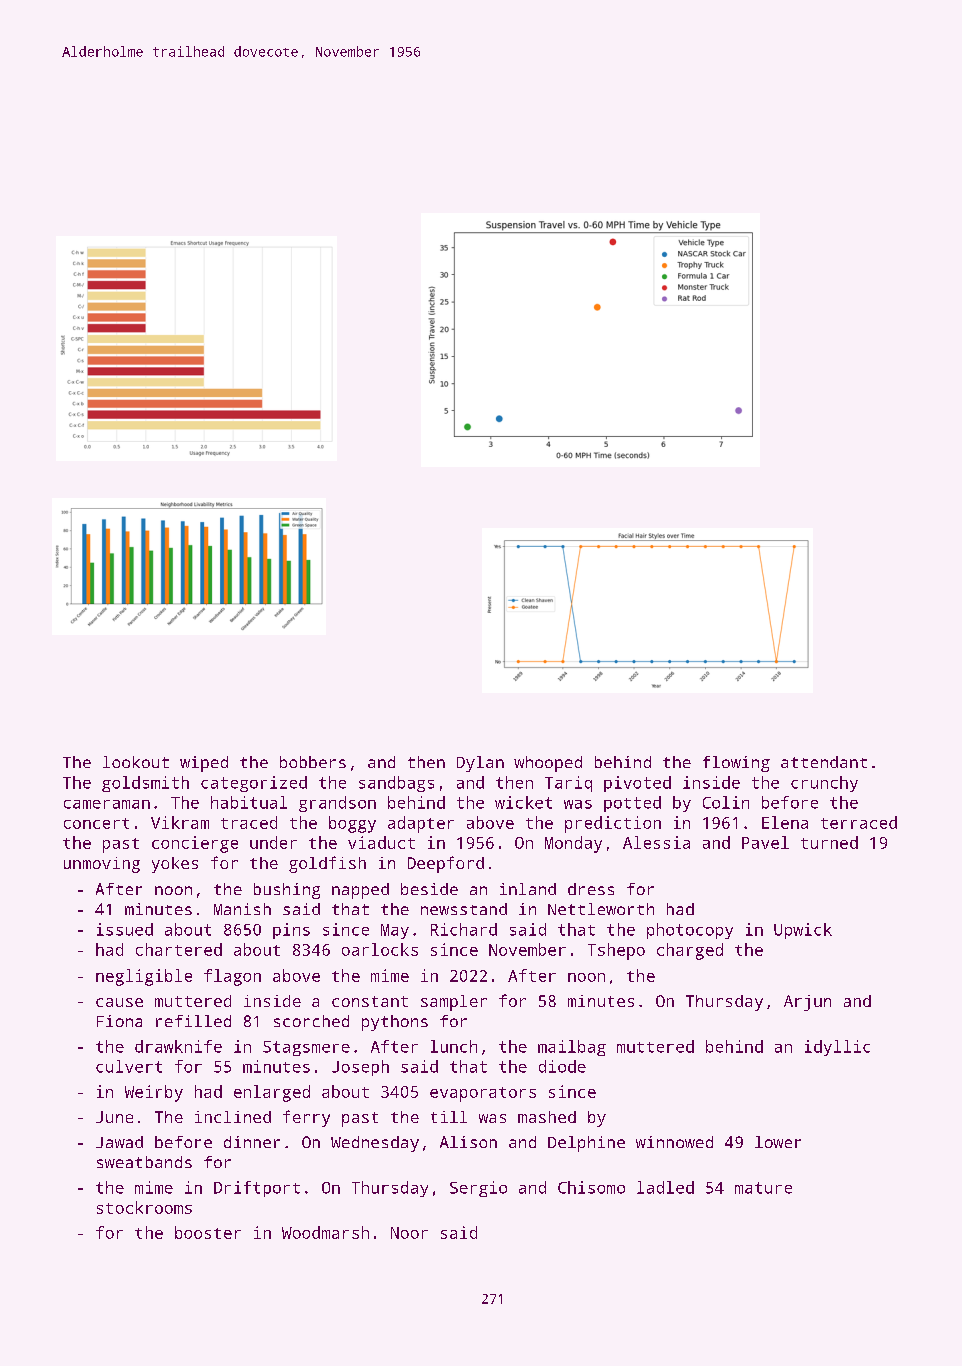 This image has height=1366, width=962. What do you see at coordinates (446, 864) in the image?
I see `Deepford` at bounding box center [446, 864].
